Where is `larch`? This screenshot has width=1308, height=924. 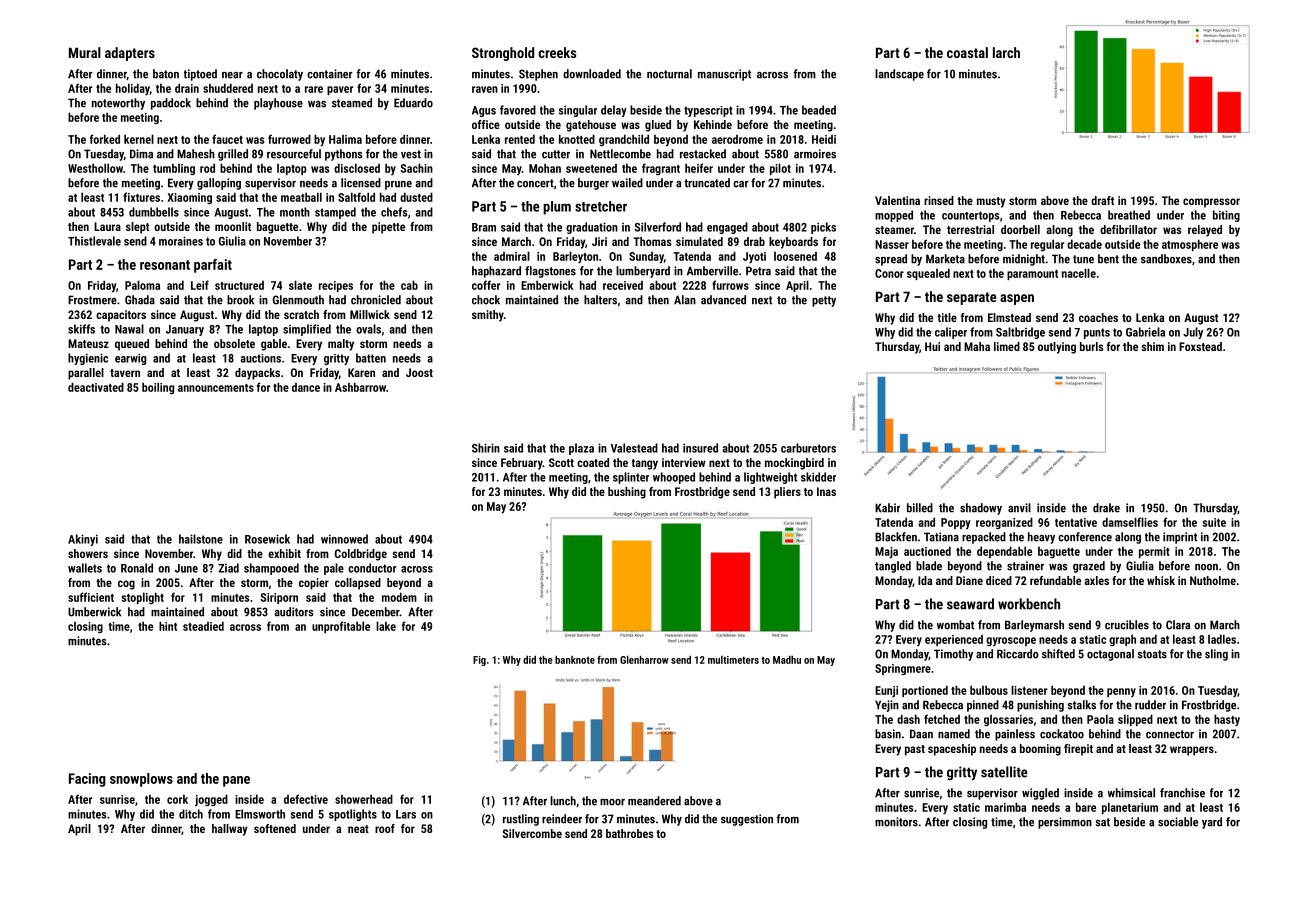 larch is located at coordinates (1006, 52).
